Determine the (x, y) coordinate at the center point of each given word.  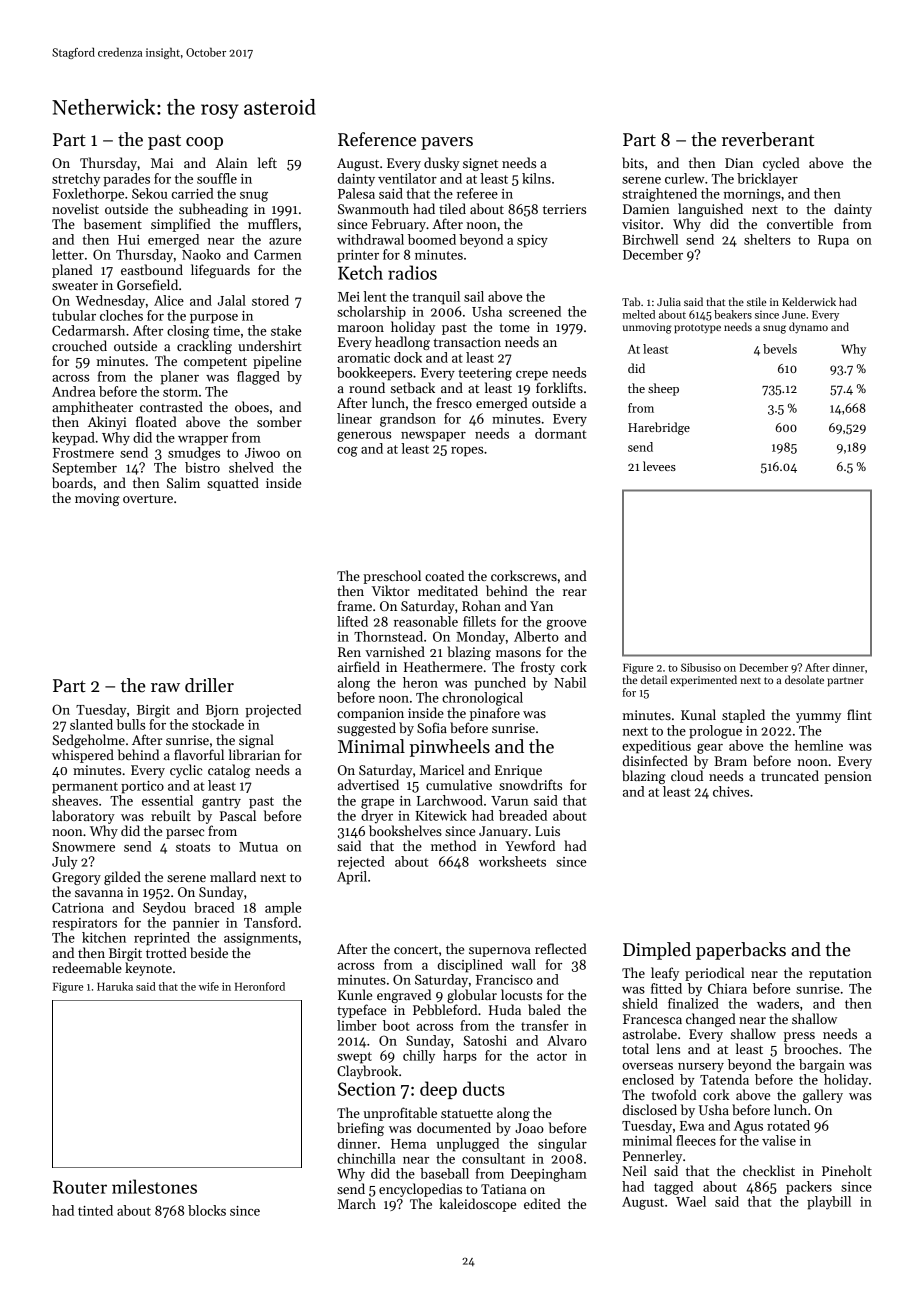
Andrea (74, 391)
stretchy (76, 180)
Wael (691, 1201)
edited (542, 1203)
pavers (447, 143)
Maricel (442, 769)
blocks (207, 1210)
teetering (485, 374)
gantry (221, 803)
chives (731, 791)
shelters (767, 239)
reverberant (768, 139)
